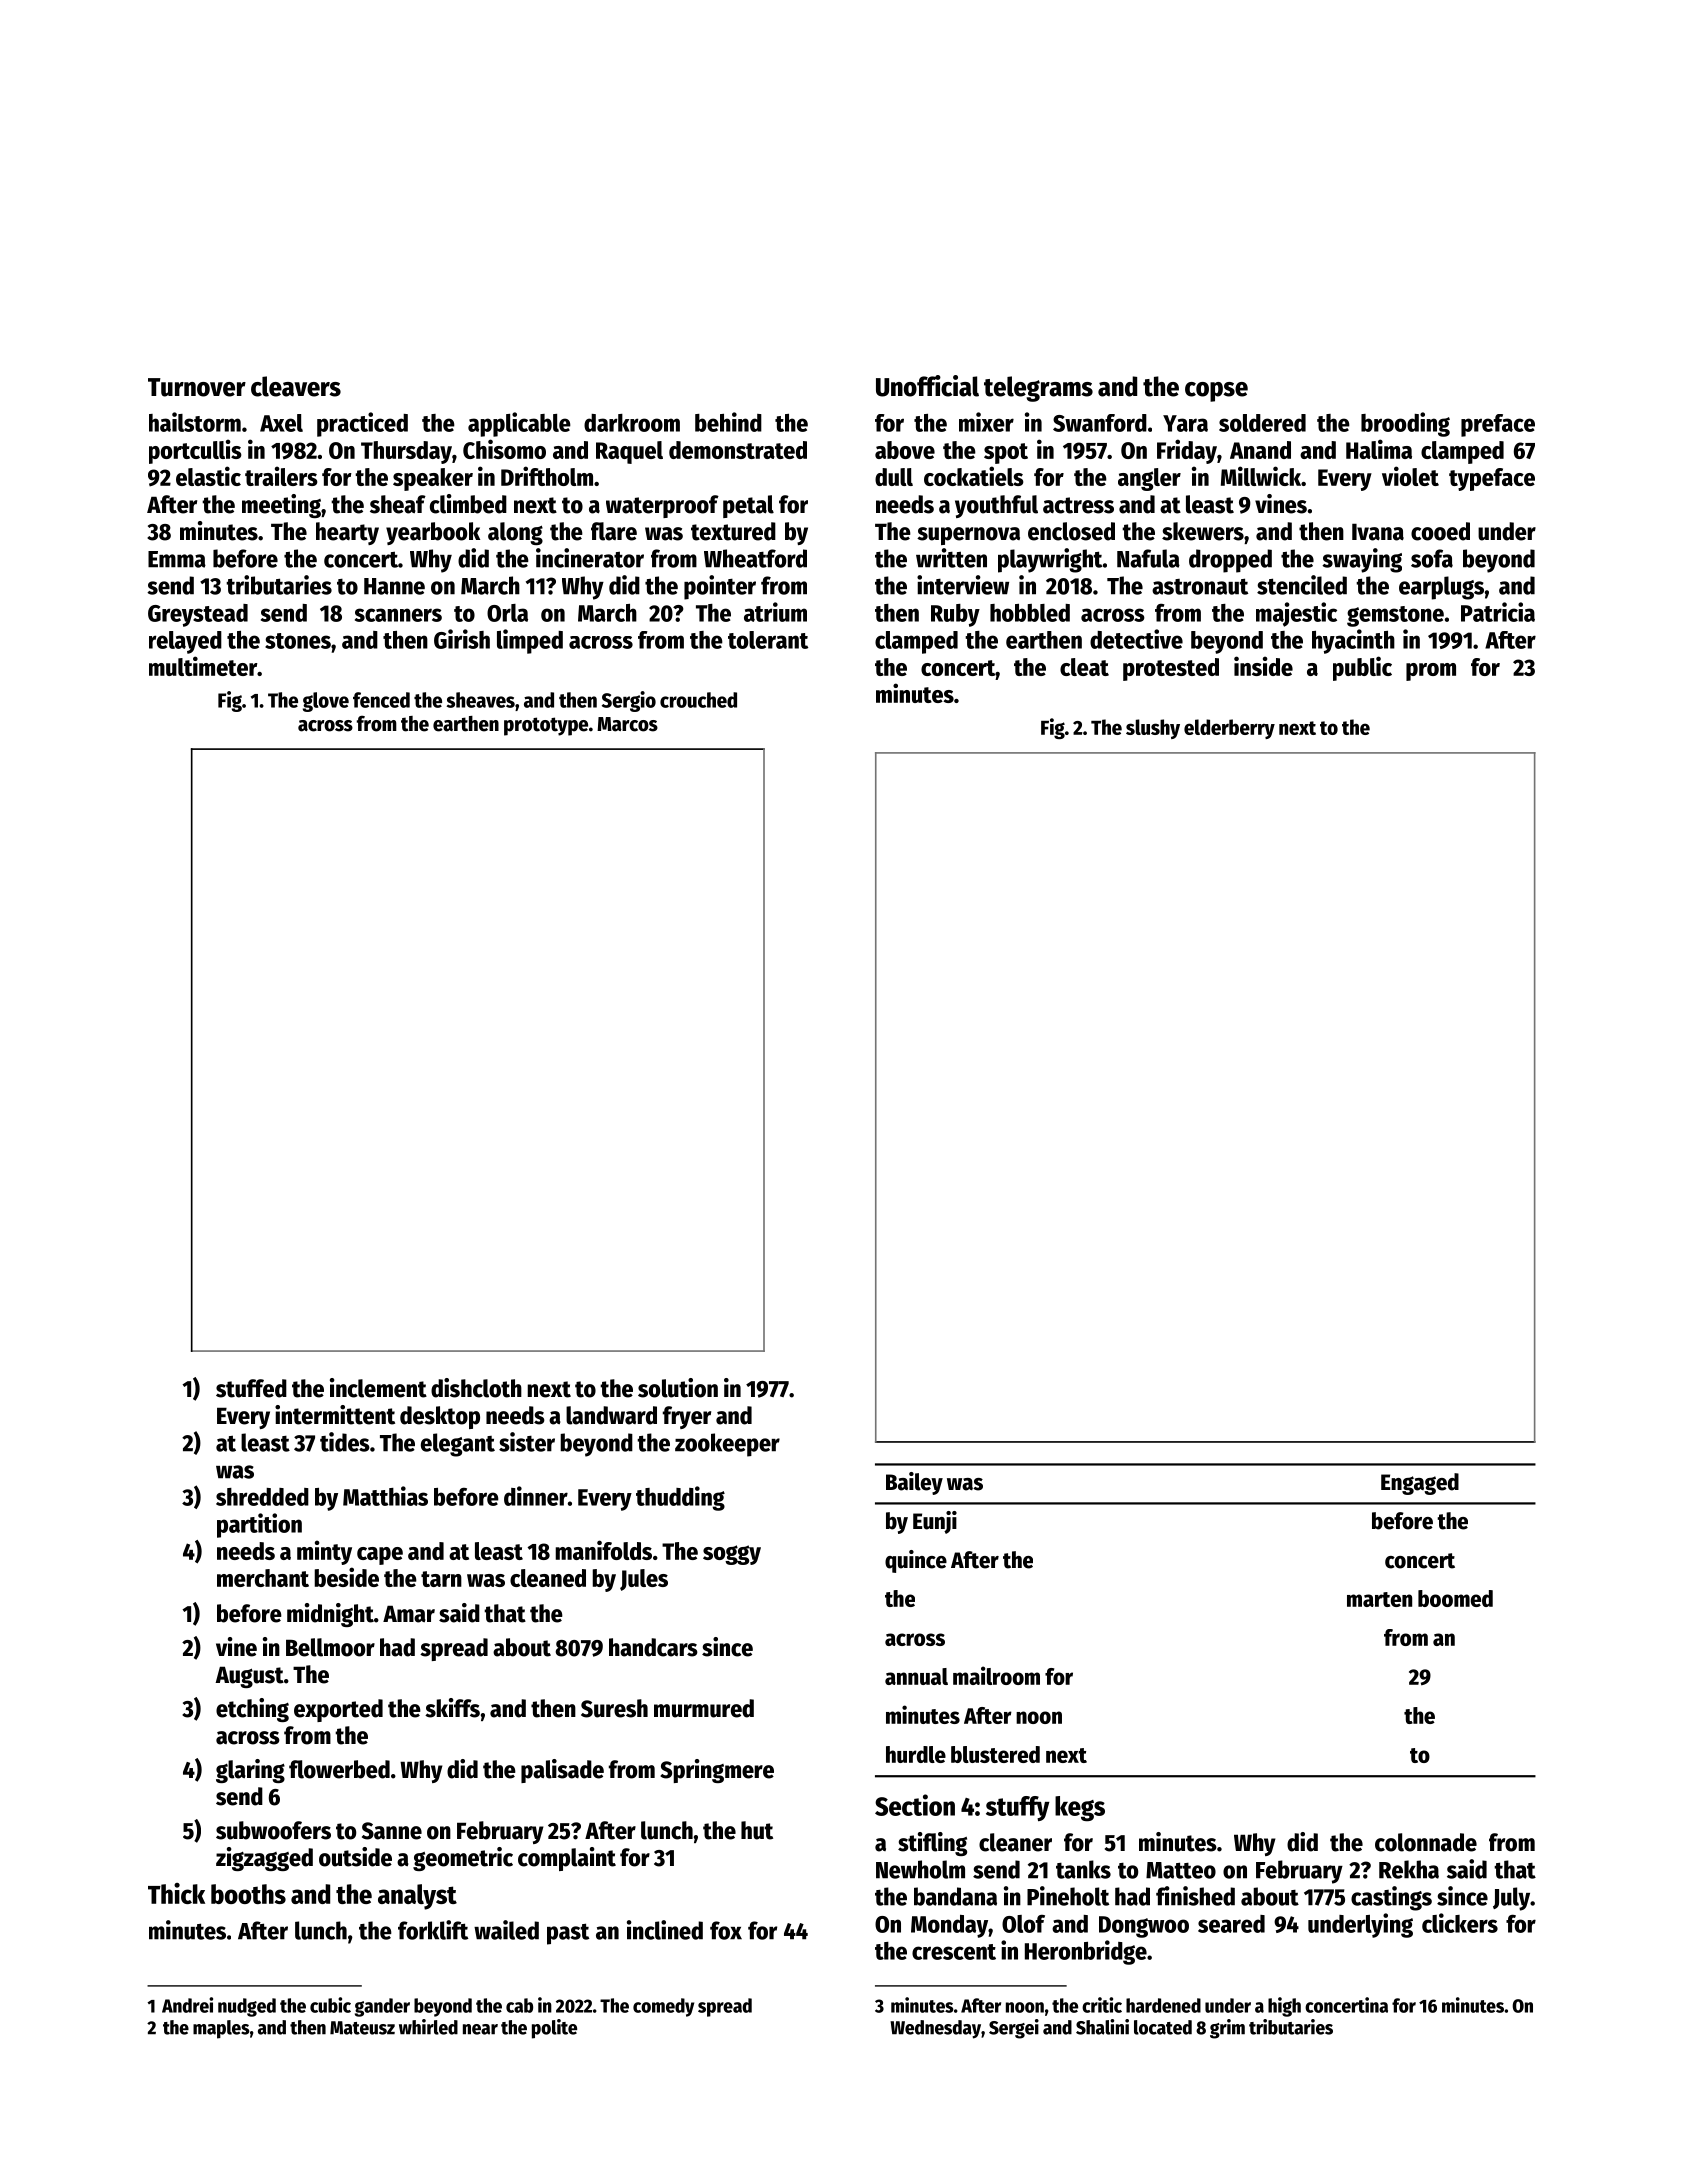 The image size is (1683, 2178). Describe the element at coordinates (935, 1522) in the screenshot. I see `Eunji` at that location.
